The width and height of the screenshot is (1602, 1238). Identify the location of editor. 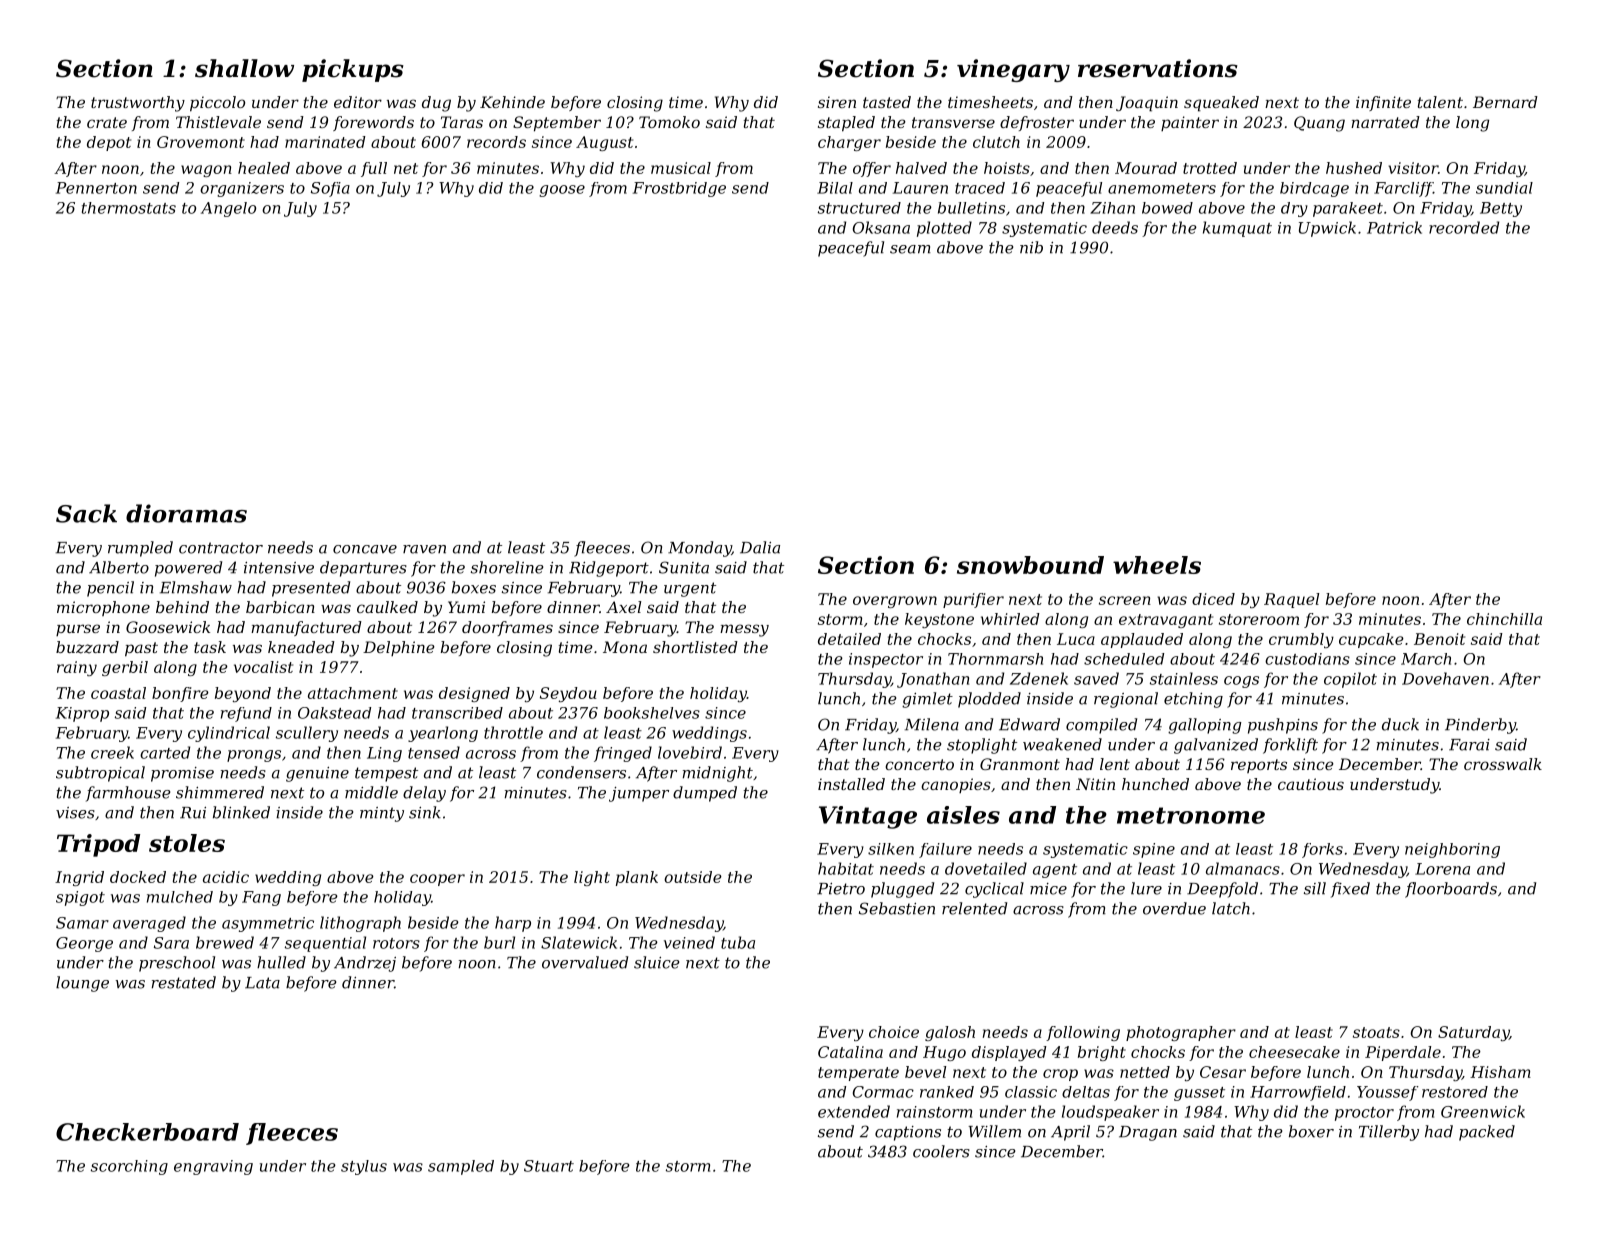
(358, 102).
